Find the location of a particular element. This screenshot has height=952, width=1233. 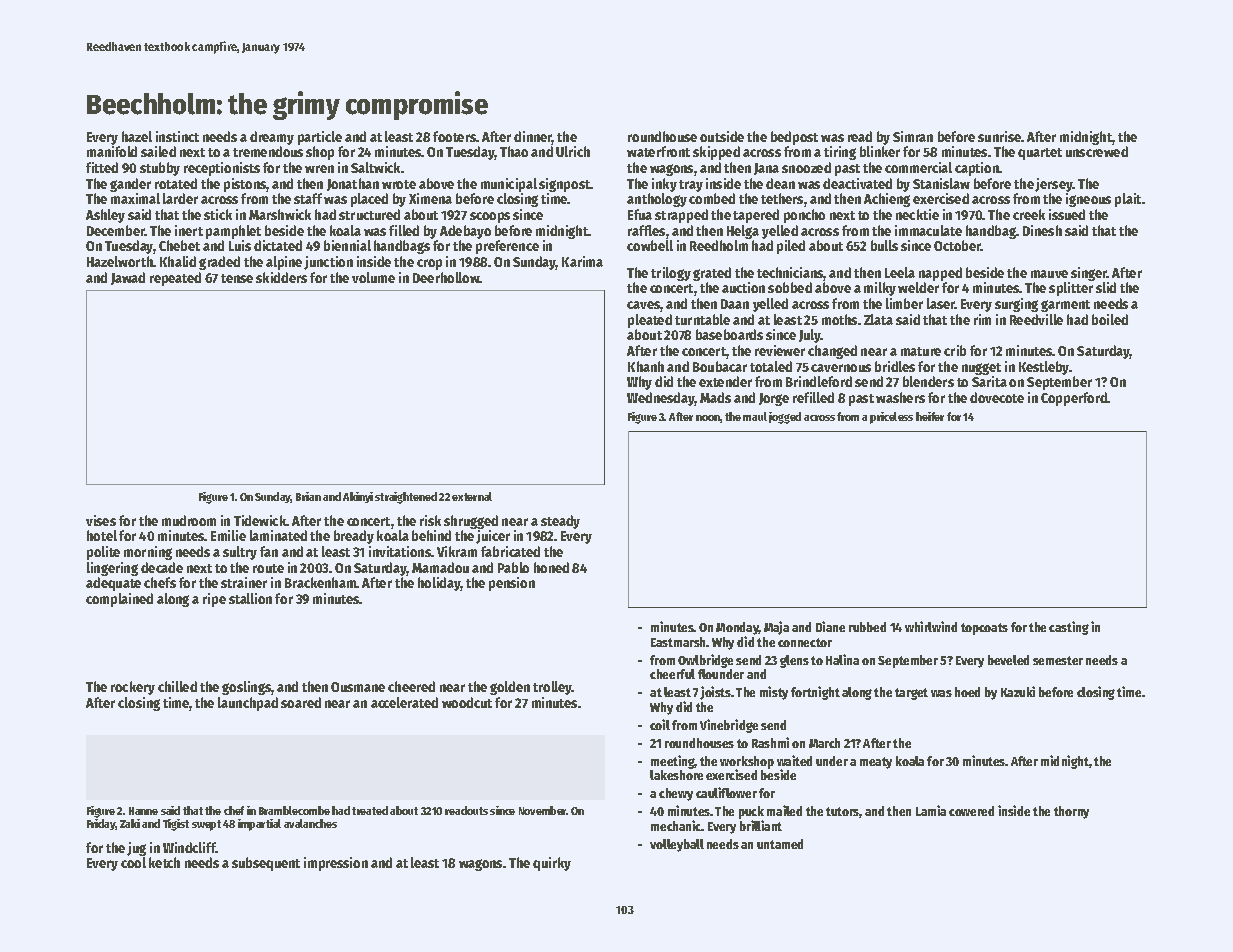

mature is located at coordinates (921, 351).
